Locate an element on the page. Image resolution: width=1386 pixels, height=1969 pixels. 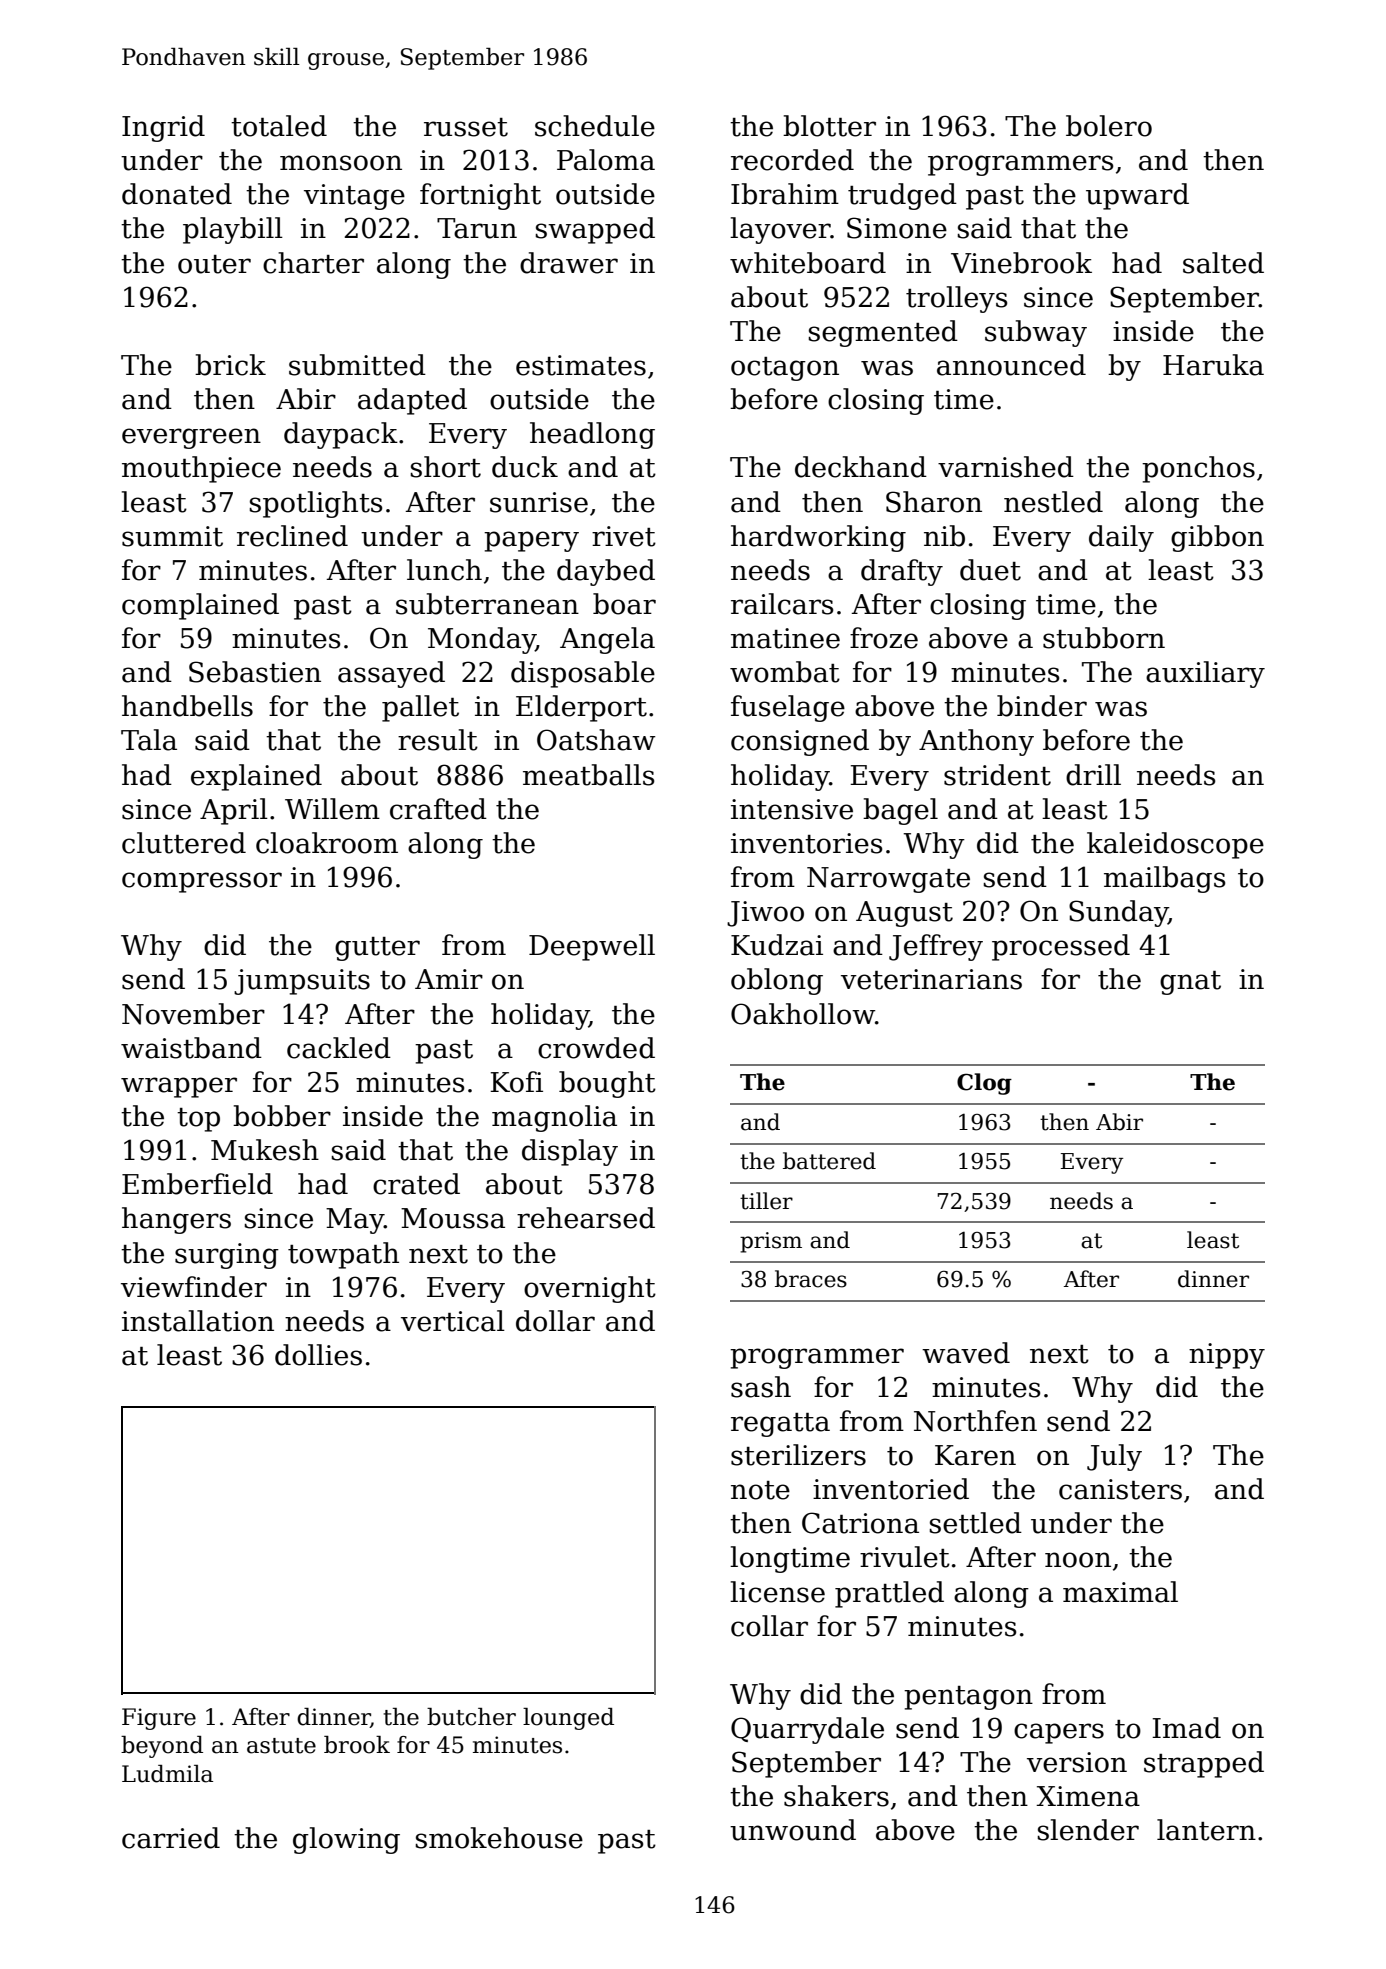
schedule is located at coordinates (595, 126).
